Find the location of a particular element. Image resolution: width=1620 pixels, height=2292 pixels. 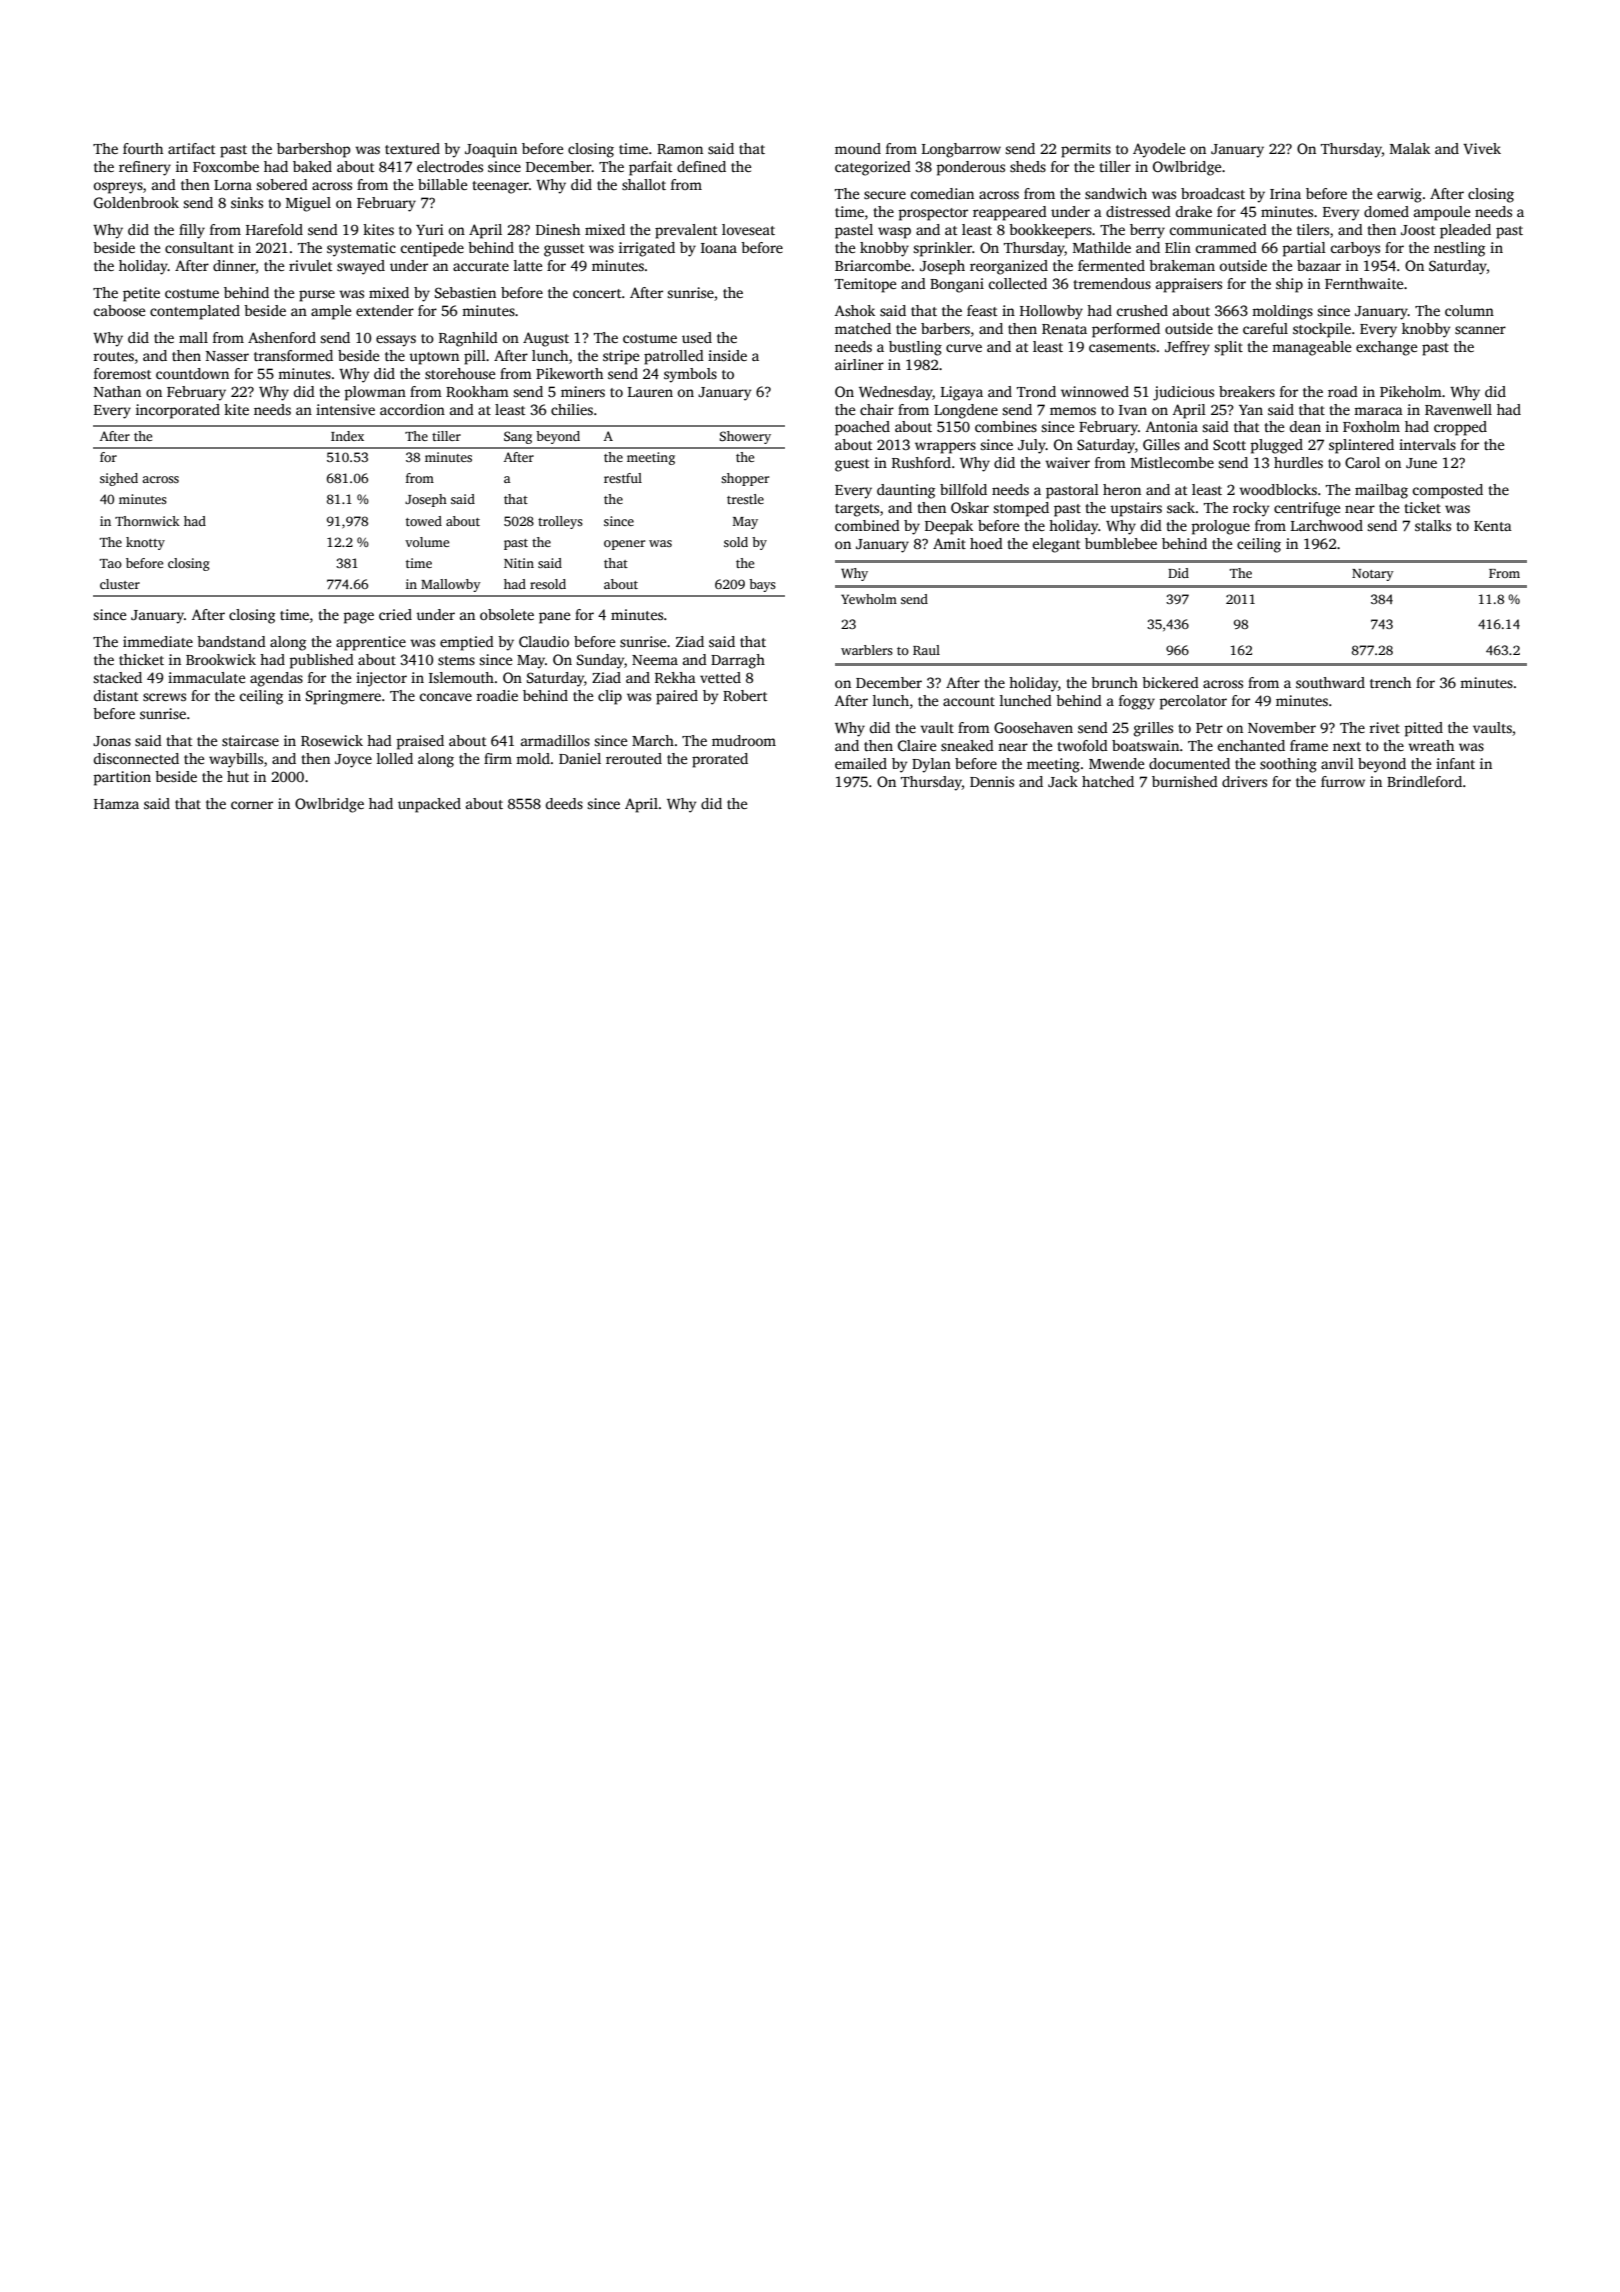

corner is located at coordinates (252, 805).
